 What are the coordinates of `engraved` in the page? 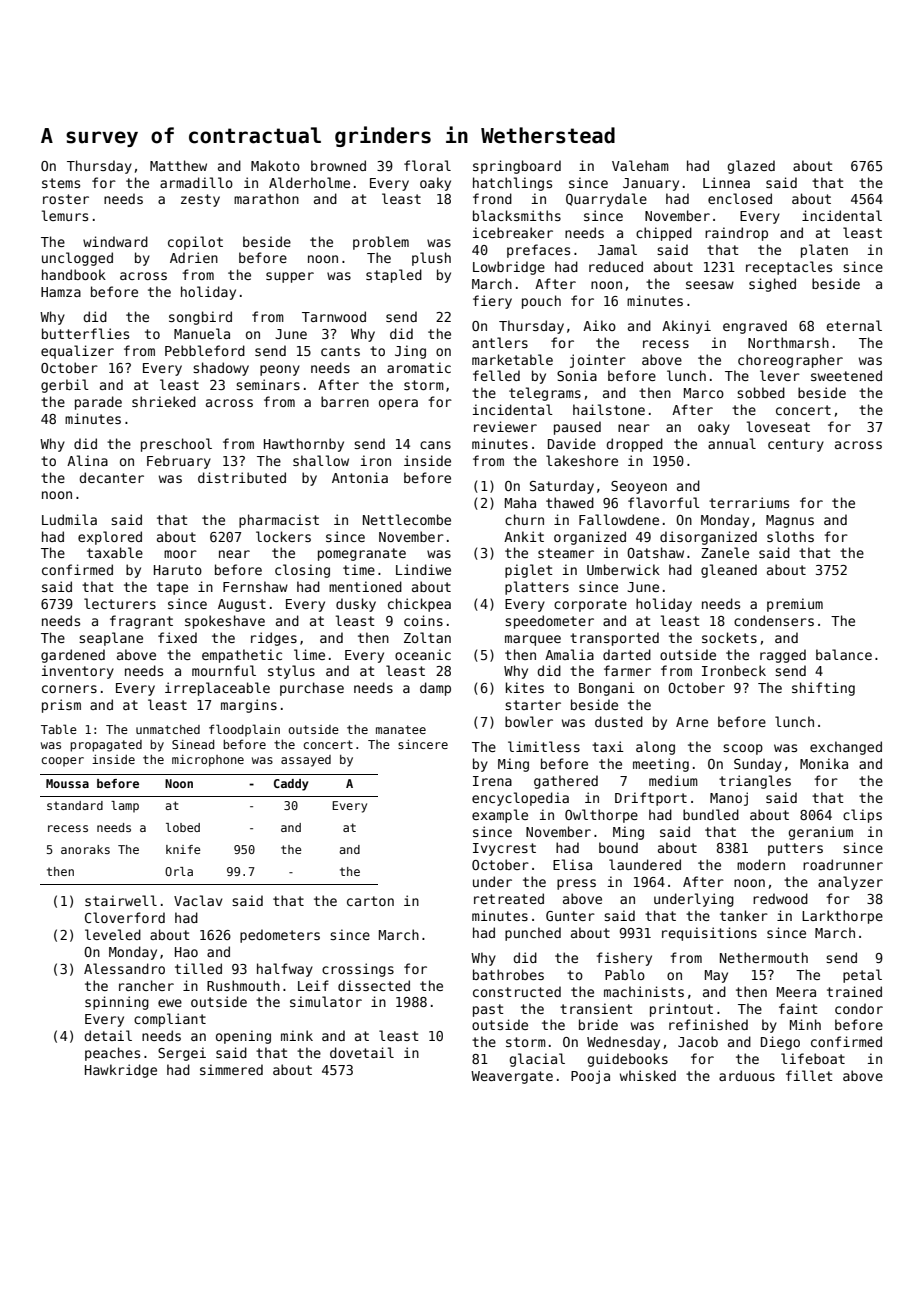 It's located at (755, 327).
